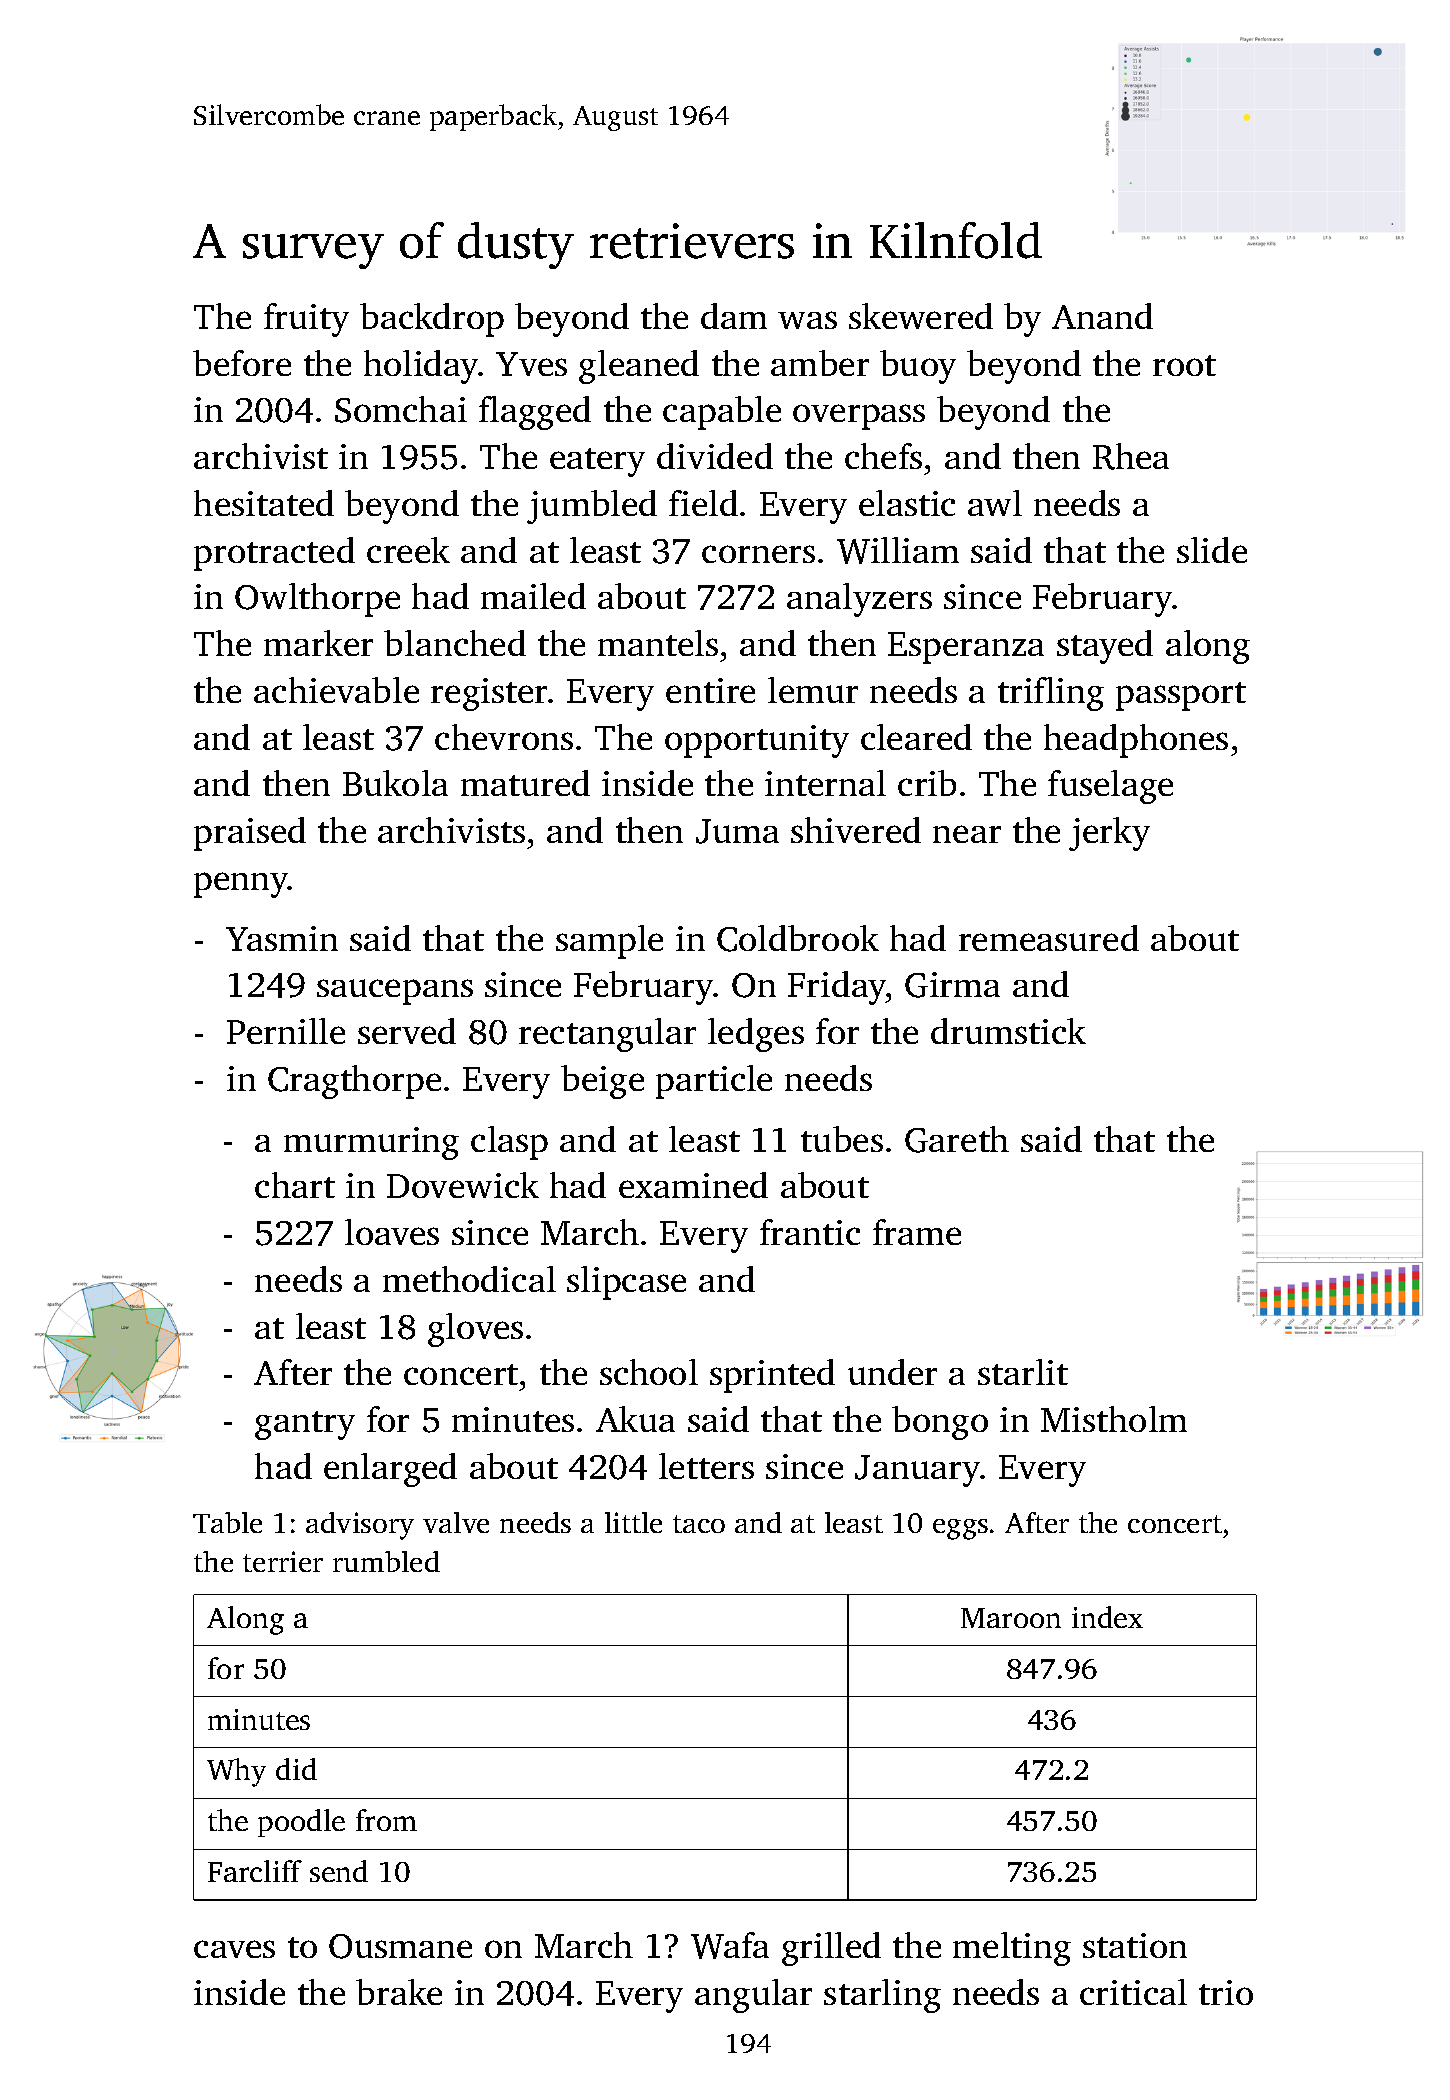 This image has height=2100, width=1450. I want to click on frantic, so click(810, 1232).
